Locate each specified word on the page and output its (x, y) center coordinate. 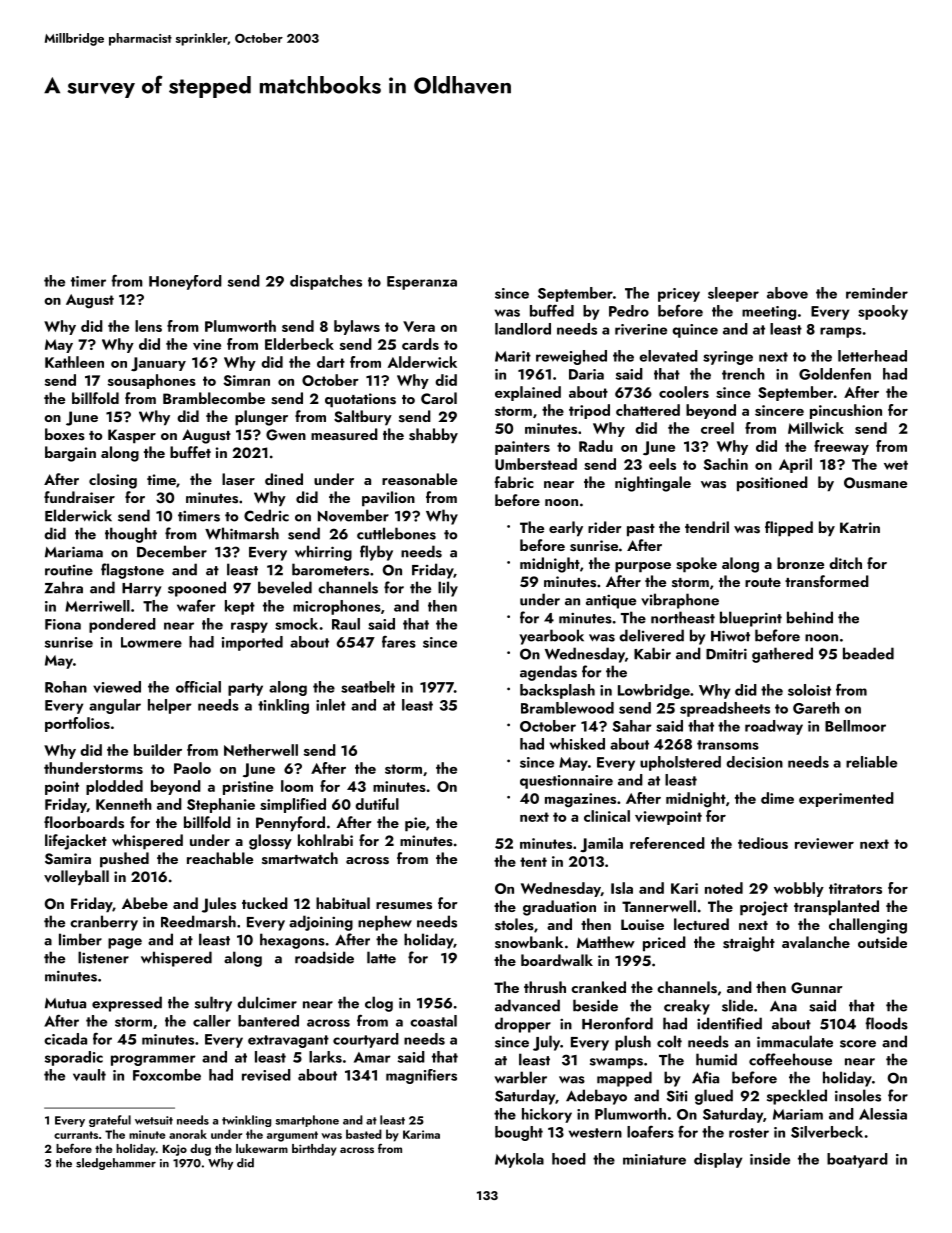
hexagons (292, 941)
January (158, 364)
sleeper (733, 294)
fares (399, 641)
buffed (552, 310)
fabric (514, 482)
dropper (523, 1025)
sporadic (74, 1058)
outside (882, 942)
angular (115, 706)
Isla (622, 888)
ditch (845, 563)
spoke (696, 565)
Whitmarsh (242, 533)
